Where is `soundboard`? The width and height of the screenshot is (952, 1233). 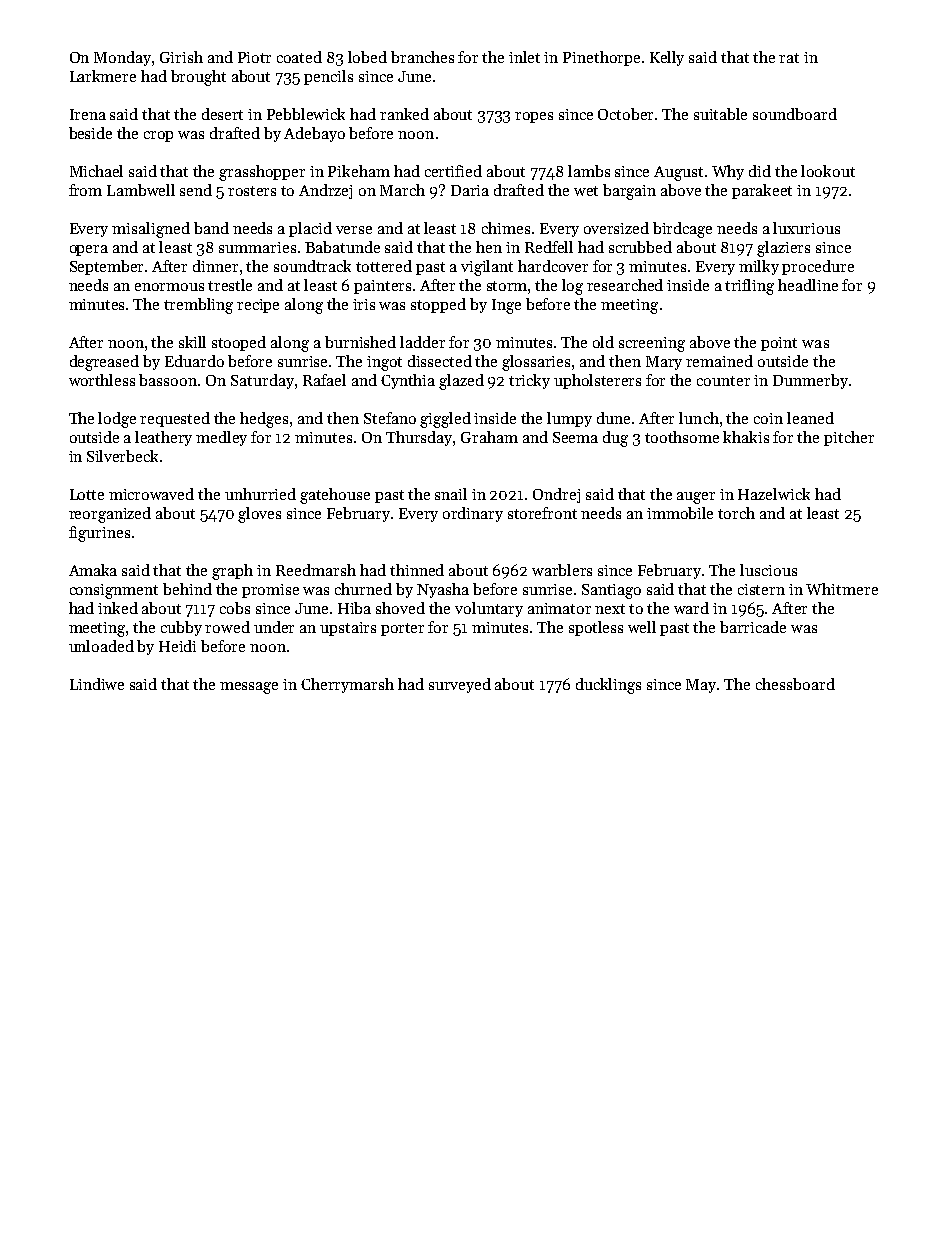 soundboard is located at coordinates (795, 114).
